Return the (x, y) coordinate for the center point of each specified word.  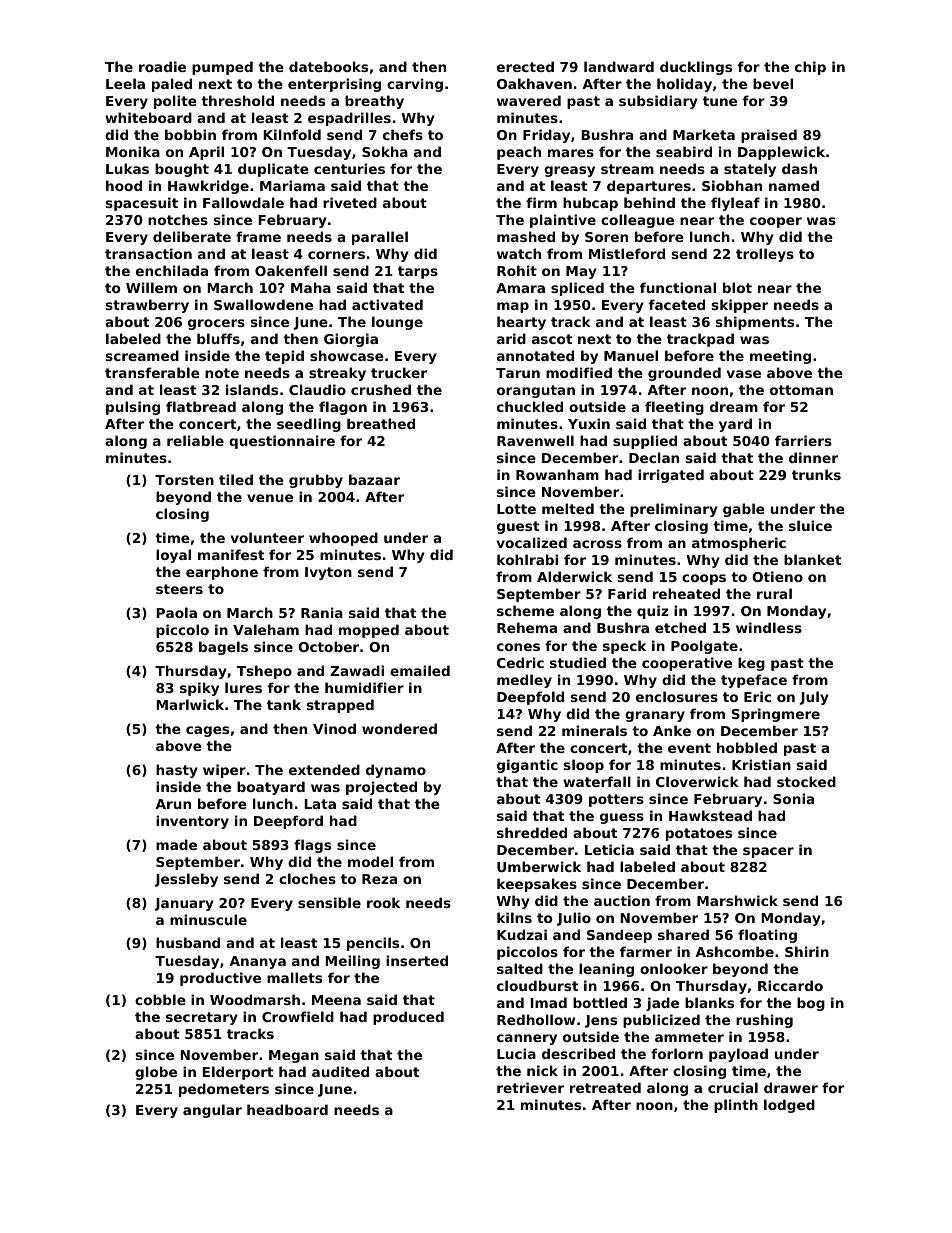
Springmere (776, 715)
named (794, 185)
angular (212, 1111)
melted (568, 508)
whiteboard (148, 117)
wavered (529, 100)
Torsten (184, 480)
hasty (177, 771)
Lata (320, 804)
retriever (530, 1087)
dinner (813, 457)
